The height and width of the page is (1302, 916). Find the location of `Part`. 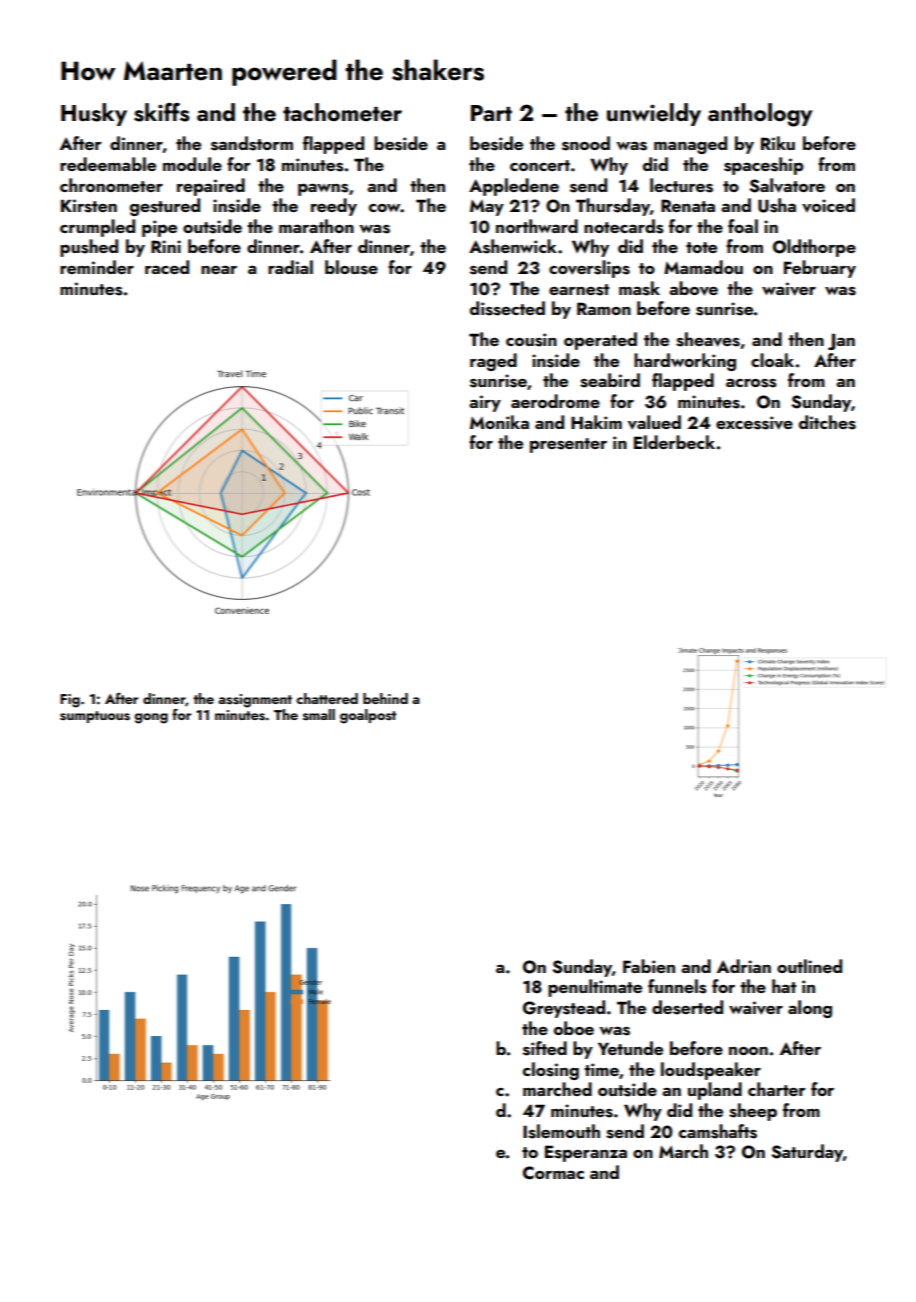

Part is located at coordinates (491, 113).
